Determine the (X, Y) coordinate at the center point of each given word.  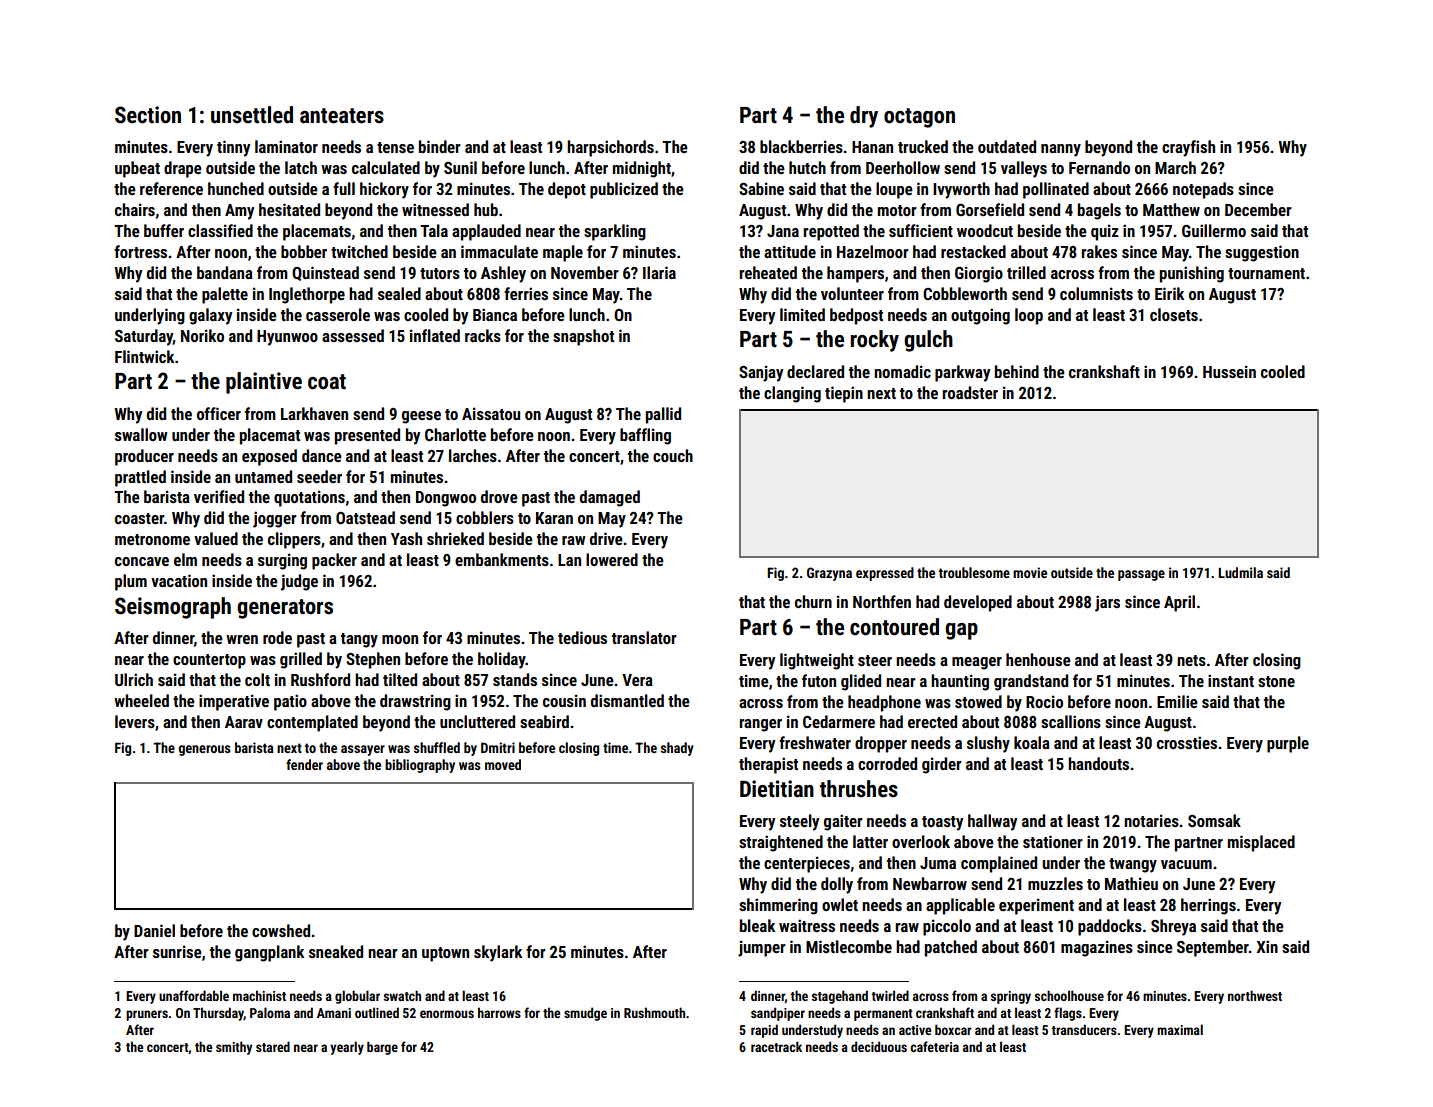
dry (864, 117)
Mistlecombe (849, 946)
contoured (894, 627)
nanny (1061, 150)
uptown (445, 954)
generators (285, 609)
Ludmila (1240, 572)
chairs (135, 209)
